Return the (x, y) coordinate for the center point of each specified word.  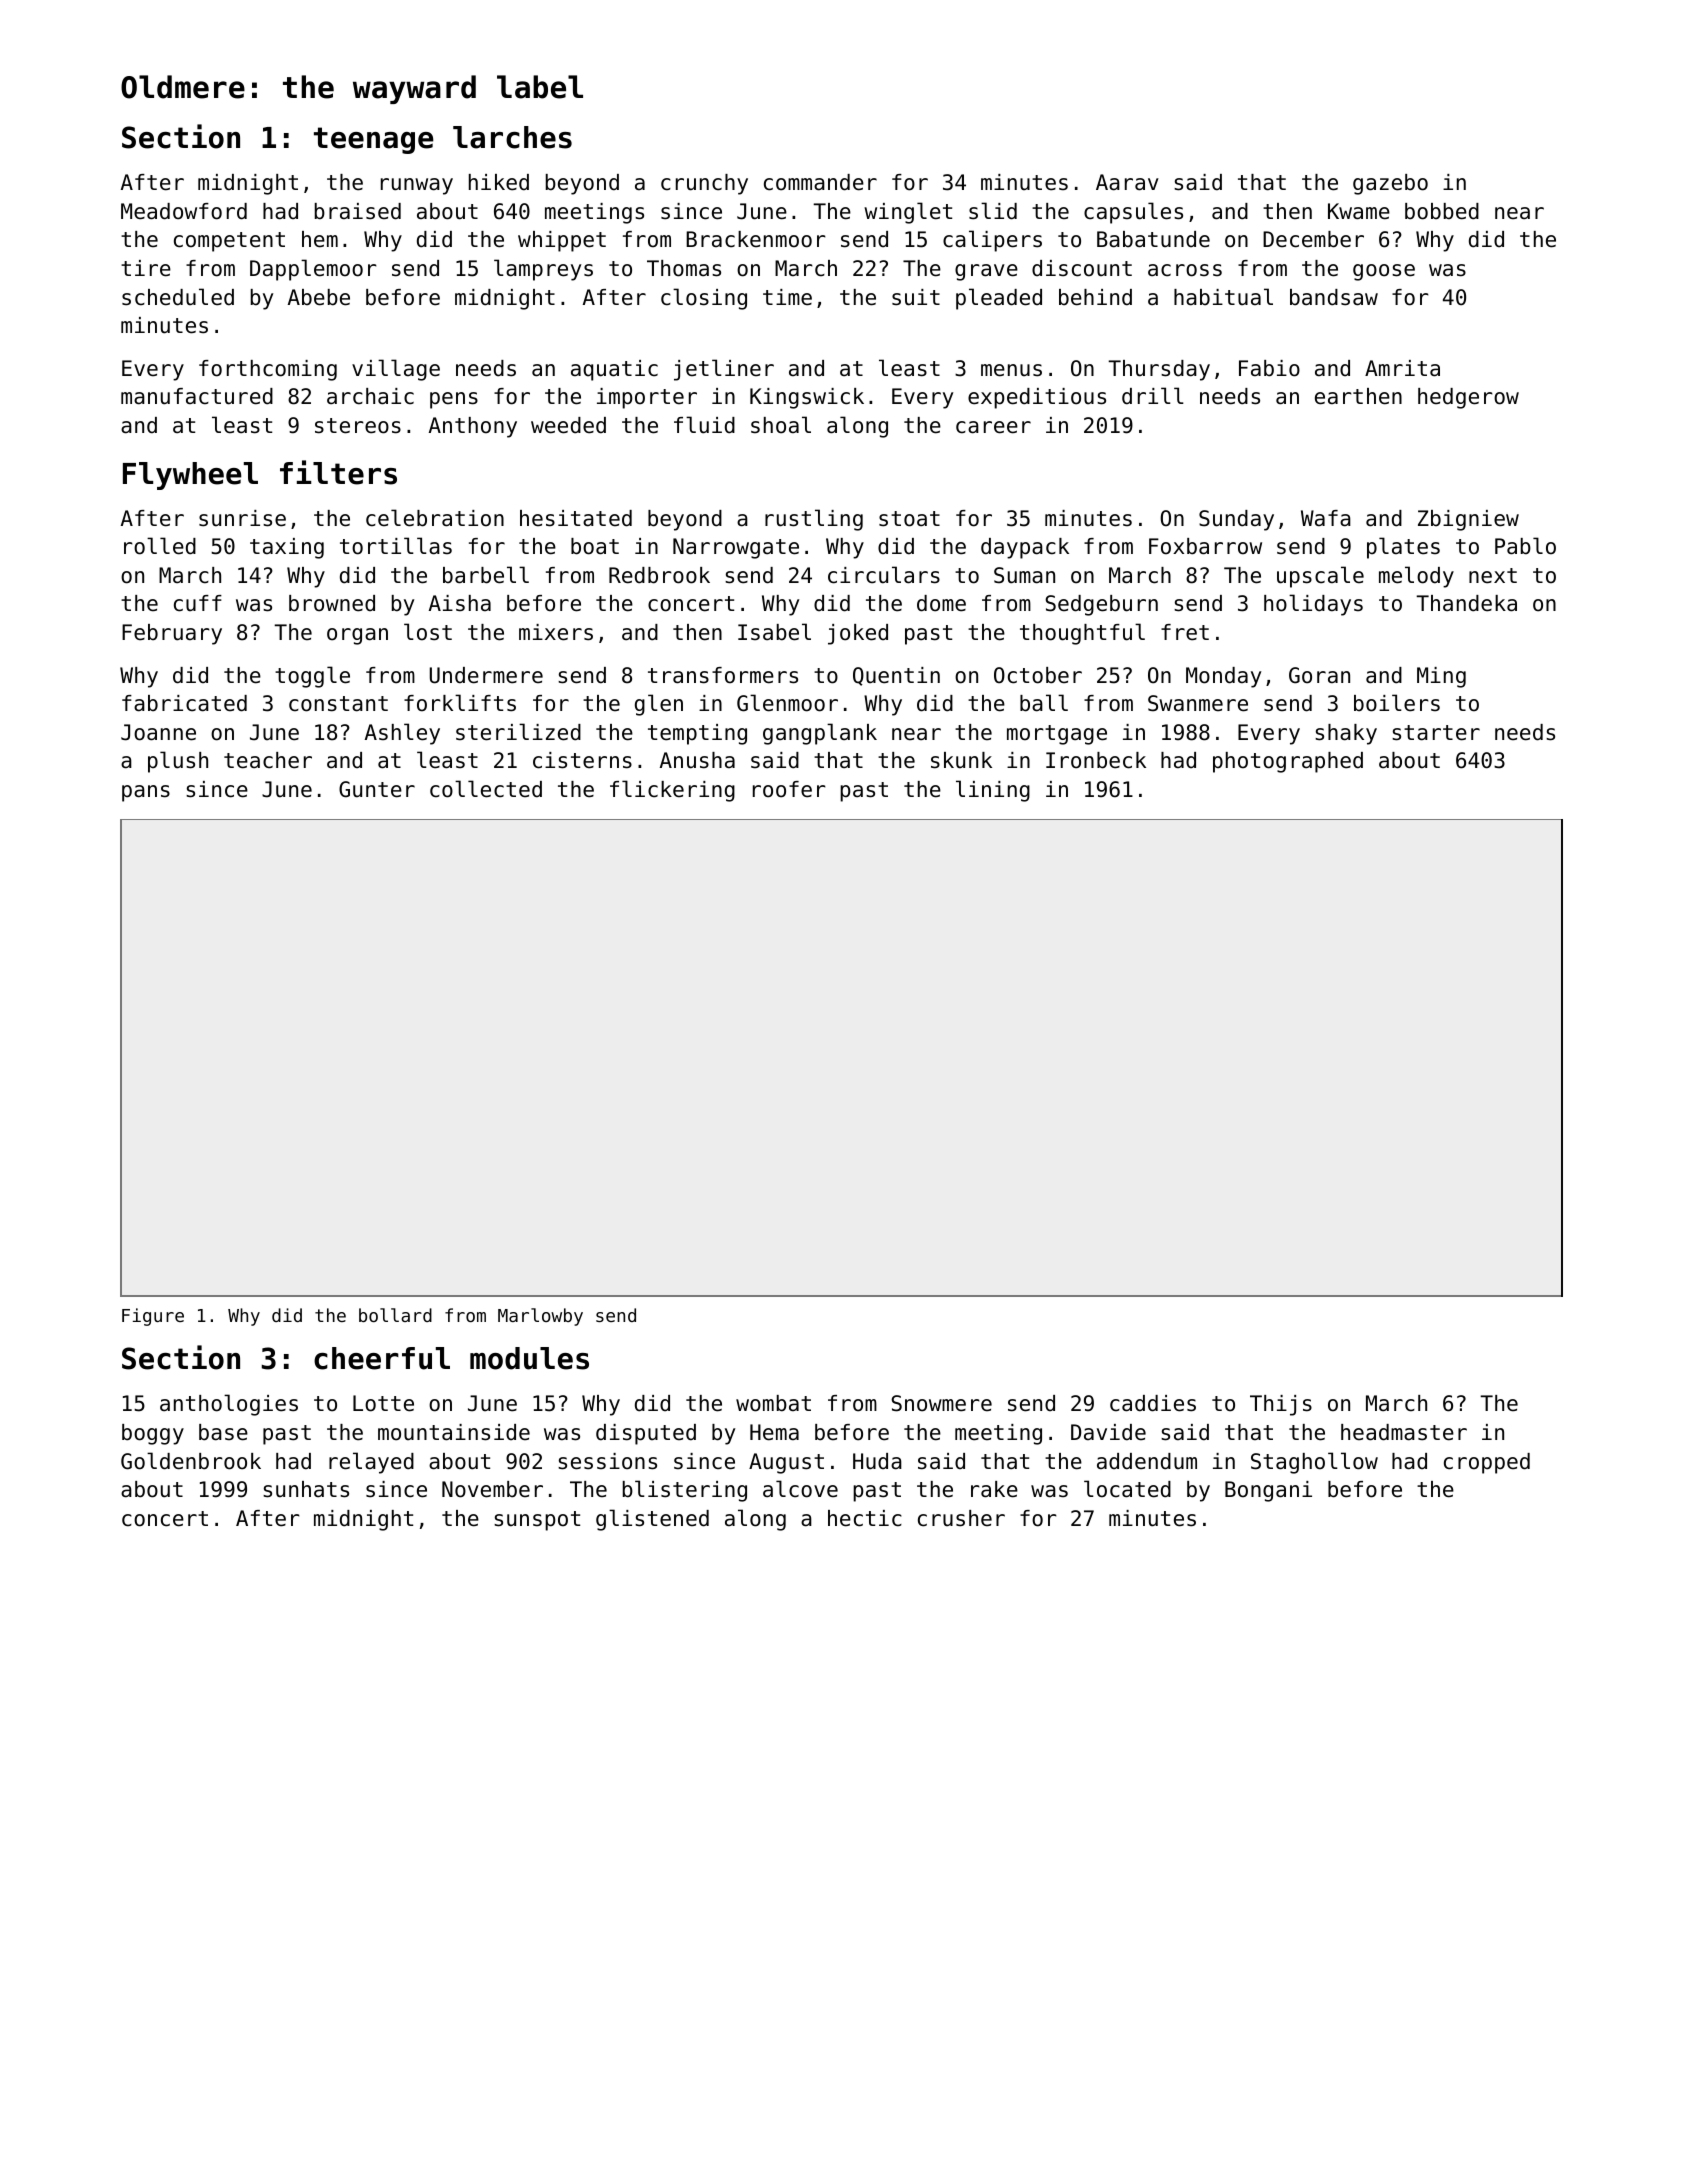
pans (146, 793)
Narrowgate (736, 548)
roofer (789, 789)
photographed (1288, 762)
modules (529, 1358)
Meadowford (184, 211)
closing (704, 299)
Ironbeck (1096, 760)
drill (1153, 396)
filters (338, 472)
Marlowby (540, 1317)
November (492, 1489)
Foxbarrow (1205, 546)
